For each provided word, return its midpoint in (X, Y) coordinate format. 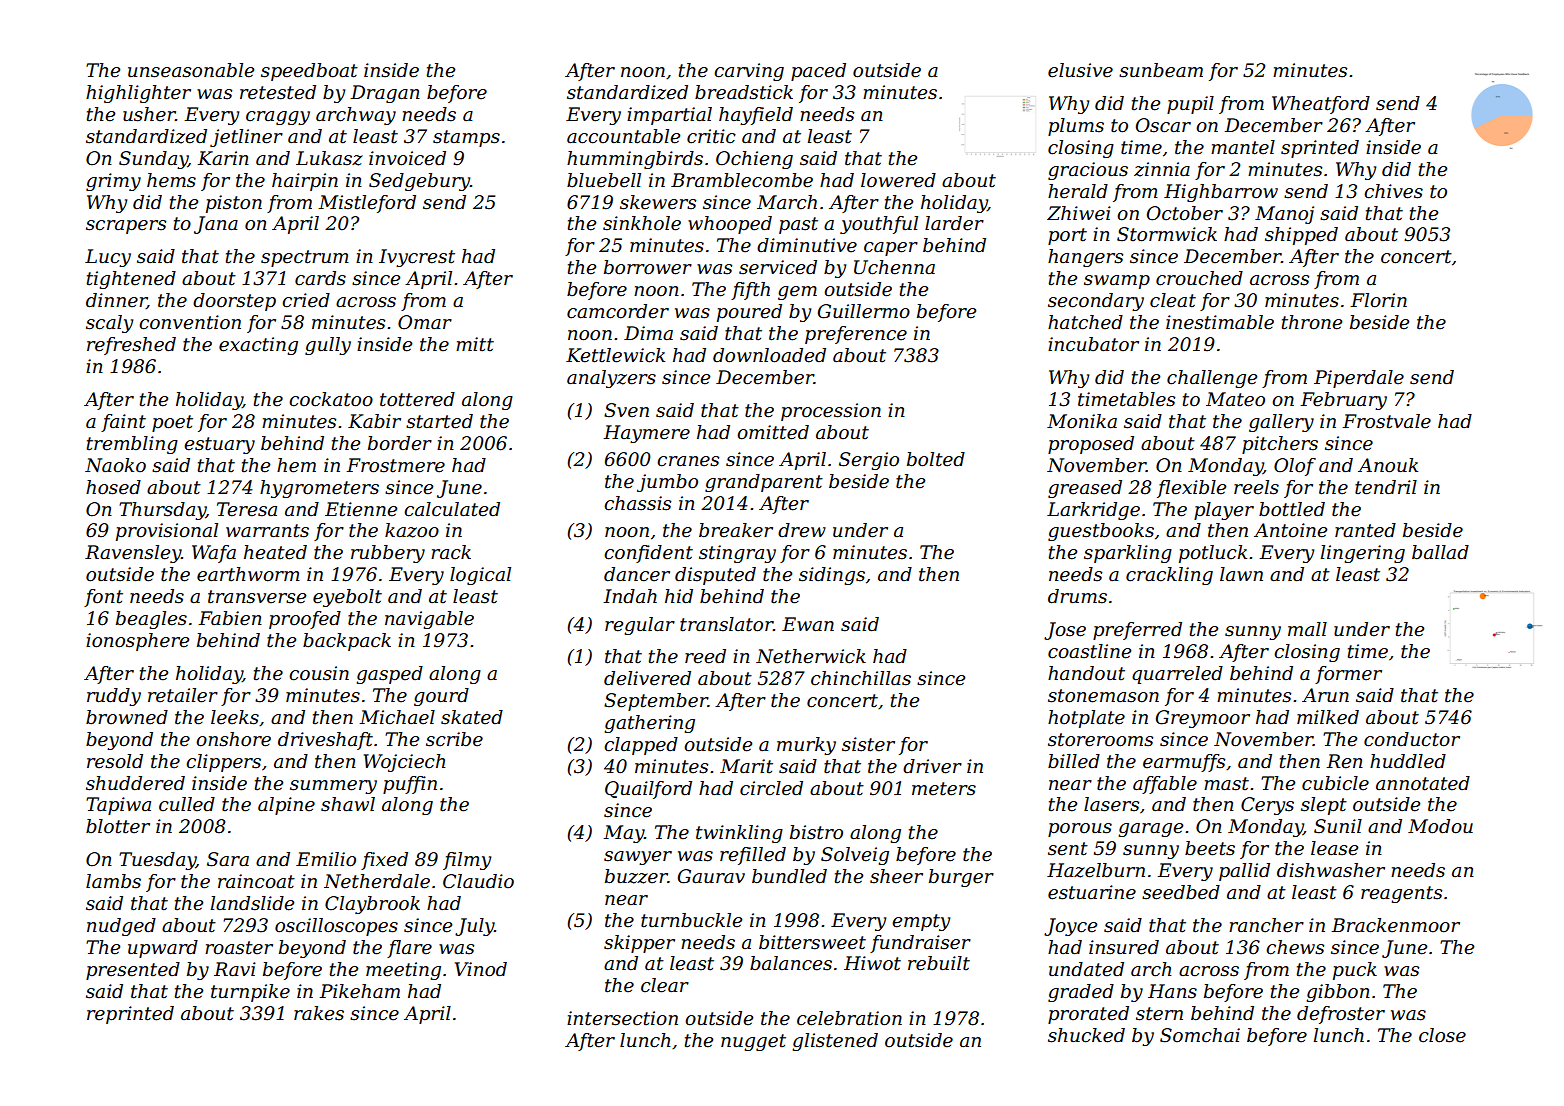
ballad (1440, 552)
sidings (832, 576)
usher (149, 114)
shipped (1301, 236)
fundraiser (920, 944)
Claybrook (372, 905)
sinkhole (642, 223)
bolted (936, 459)
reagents (1401, 894)
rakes (319, 1013)
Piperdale (1359, 379)
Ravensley (133, 554)
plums (1076, 127)
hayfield (756, 116)
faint (123, 423)
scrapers (126, 227)
